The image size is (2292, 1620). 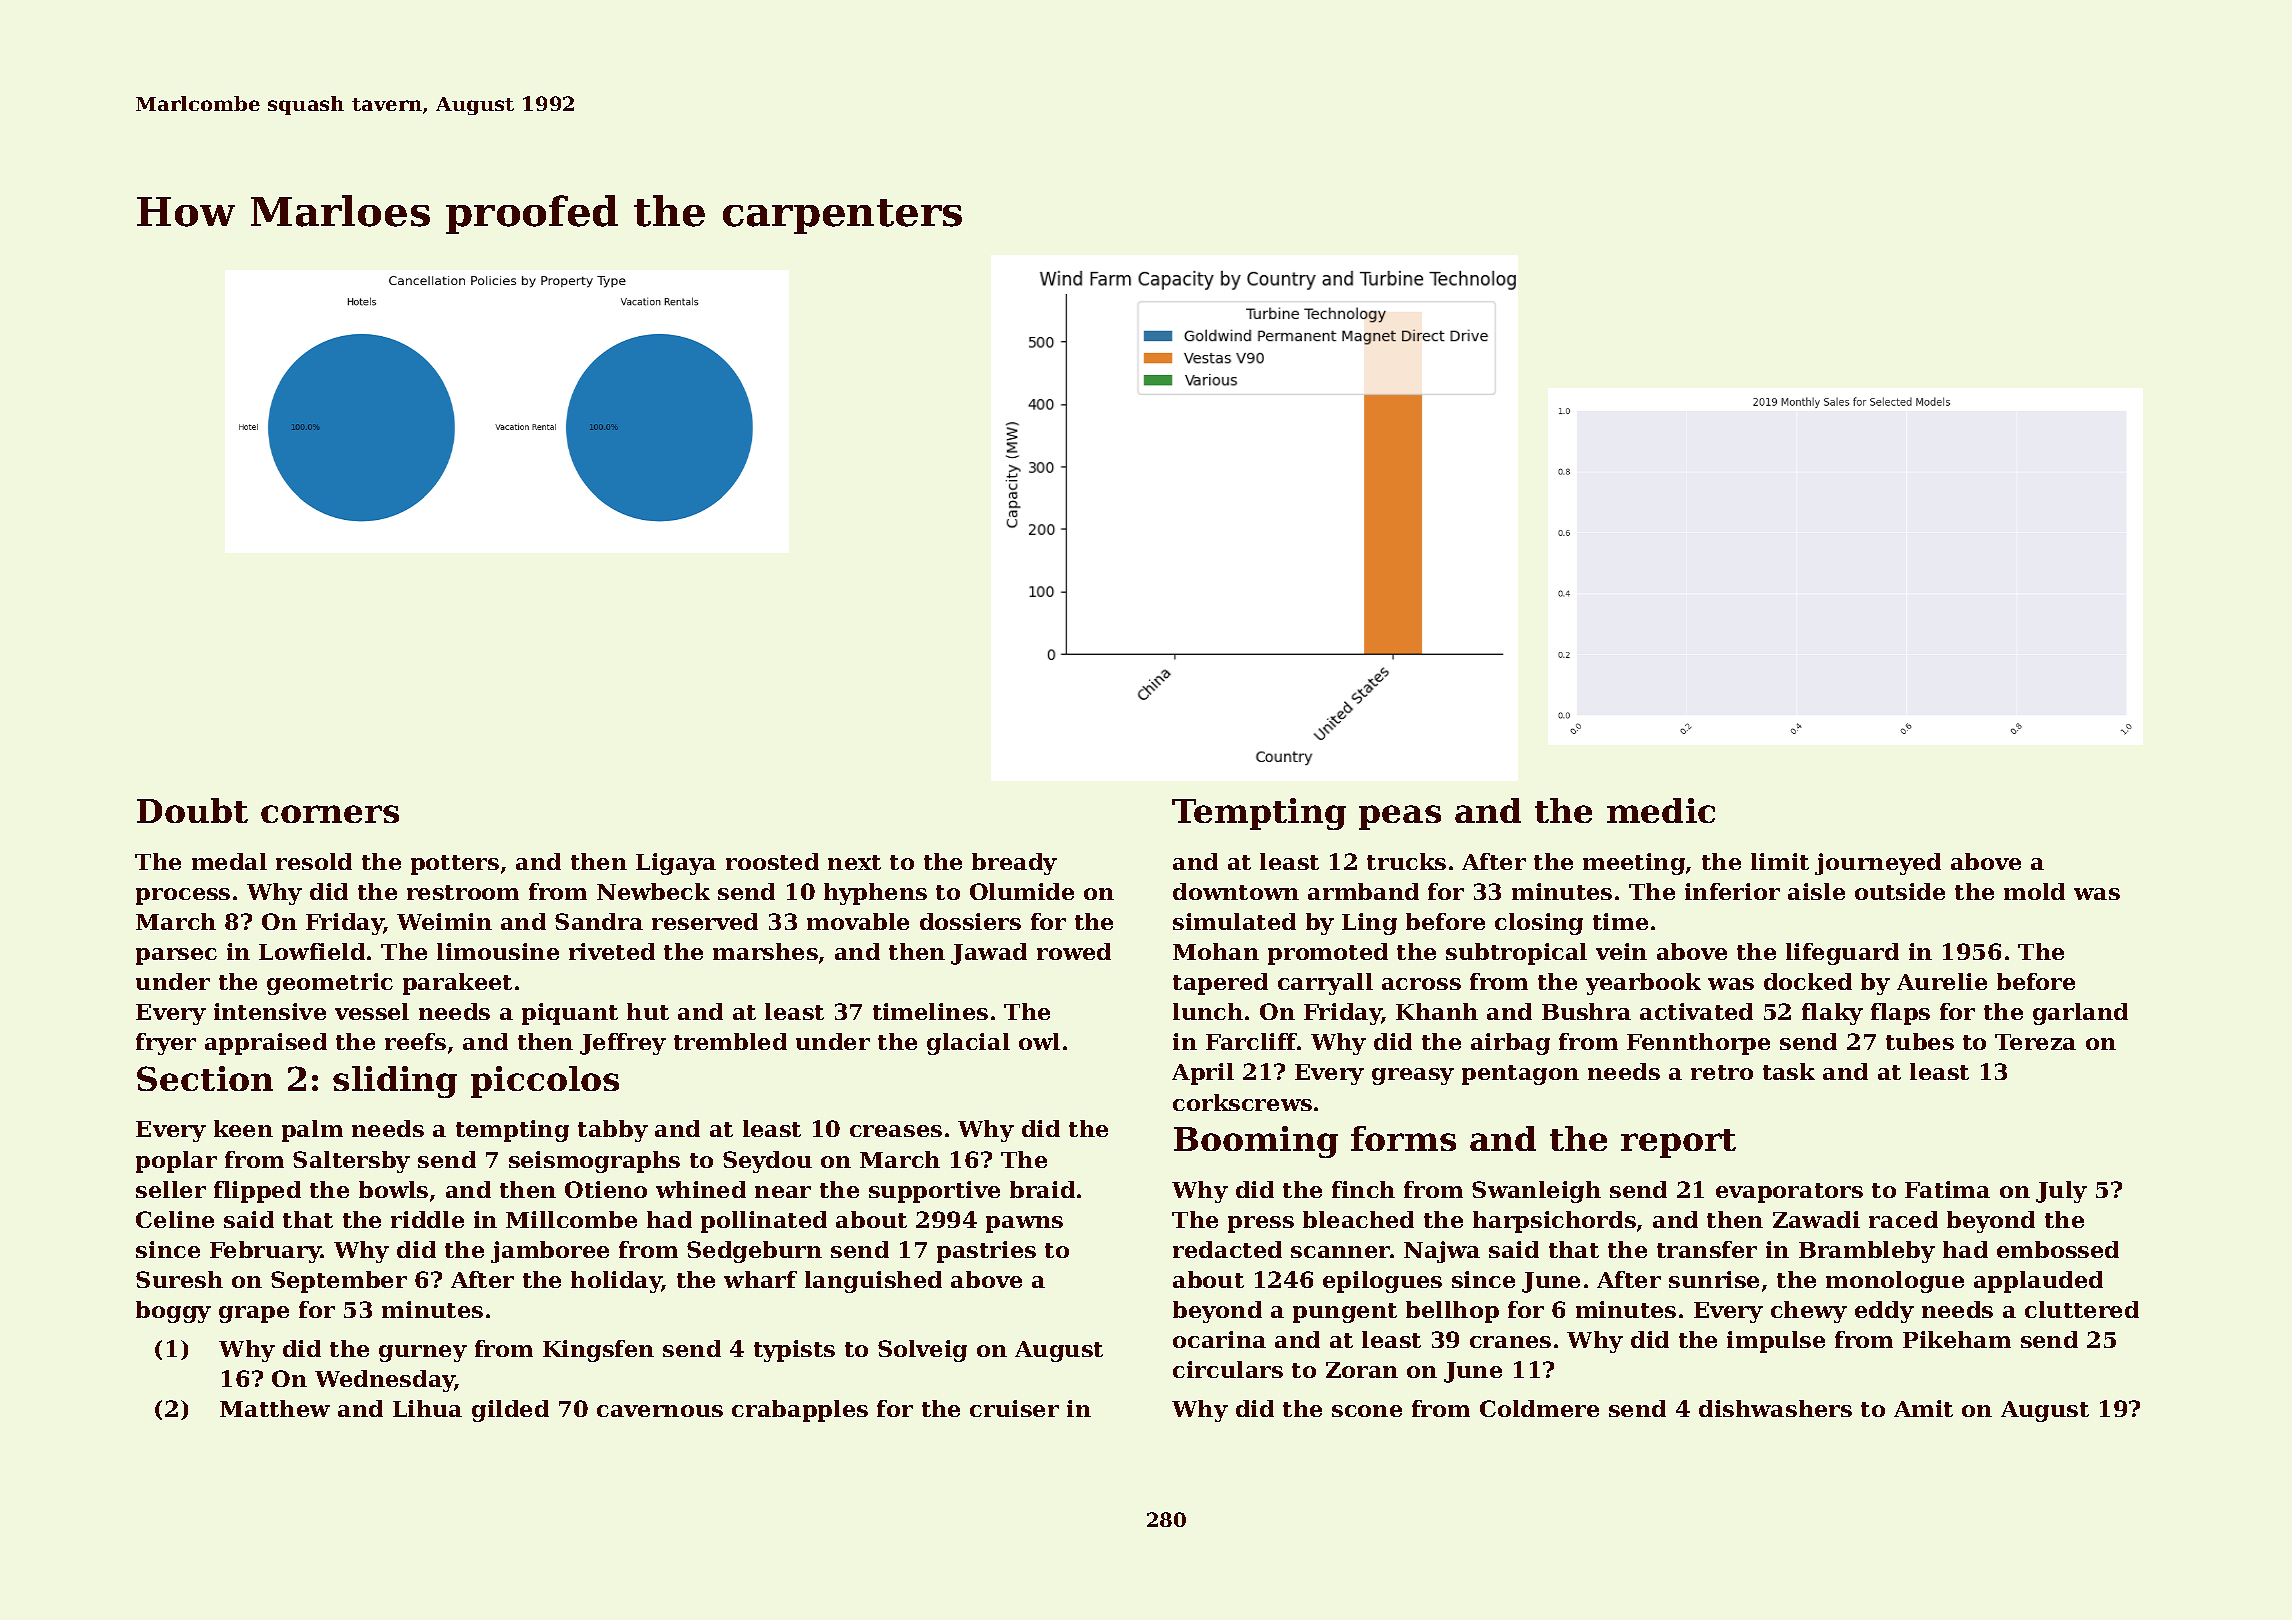 I want to click on bready, so click(x=1014, y=864).
